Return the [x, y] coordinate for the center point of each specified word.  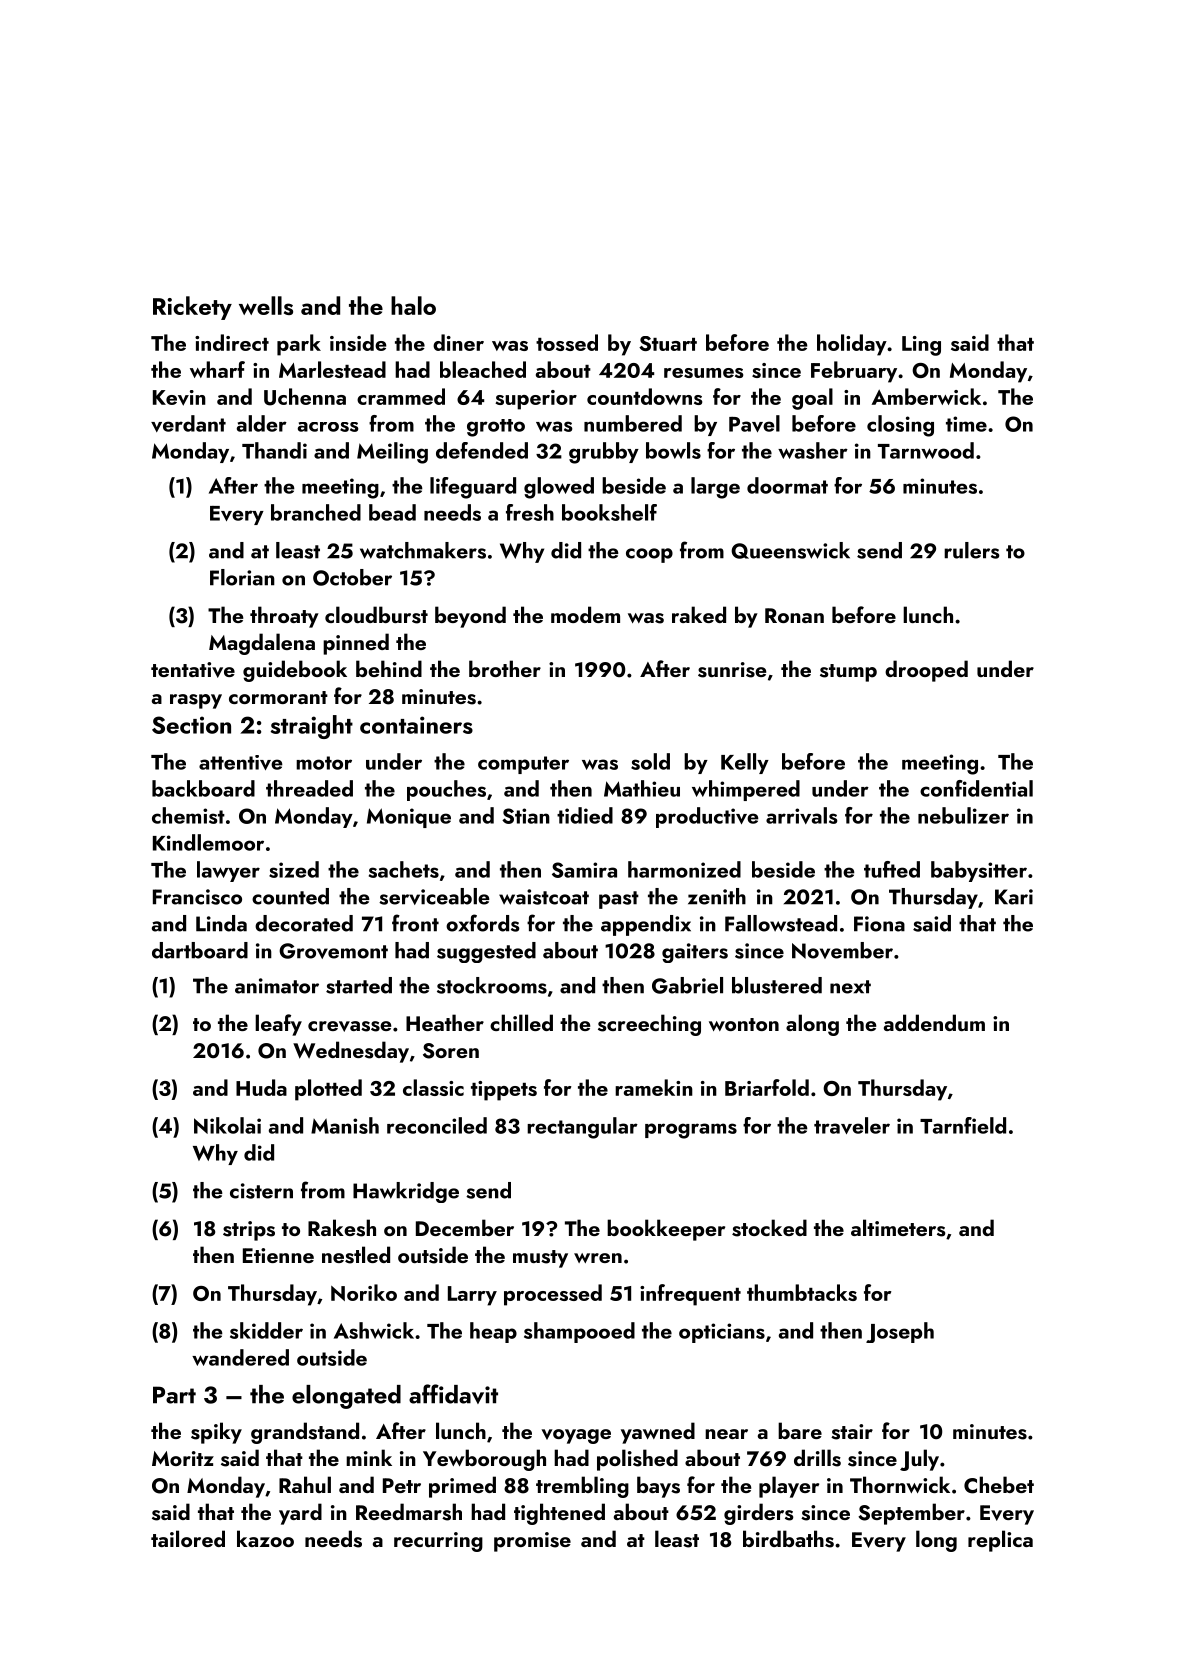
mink [369, 1457]
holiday [852, 345]
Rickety [192, 308]
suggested [486, 952]
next [850, 987]
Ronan [794, 615]
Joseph [900, 1332]
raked [699, 614]
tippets [504, 1091]
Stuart [668, 343]
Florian [242, 577]
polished [637, 1460]
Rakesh [342, 1228]
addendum [934, 1022]
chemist [188, 815]
